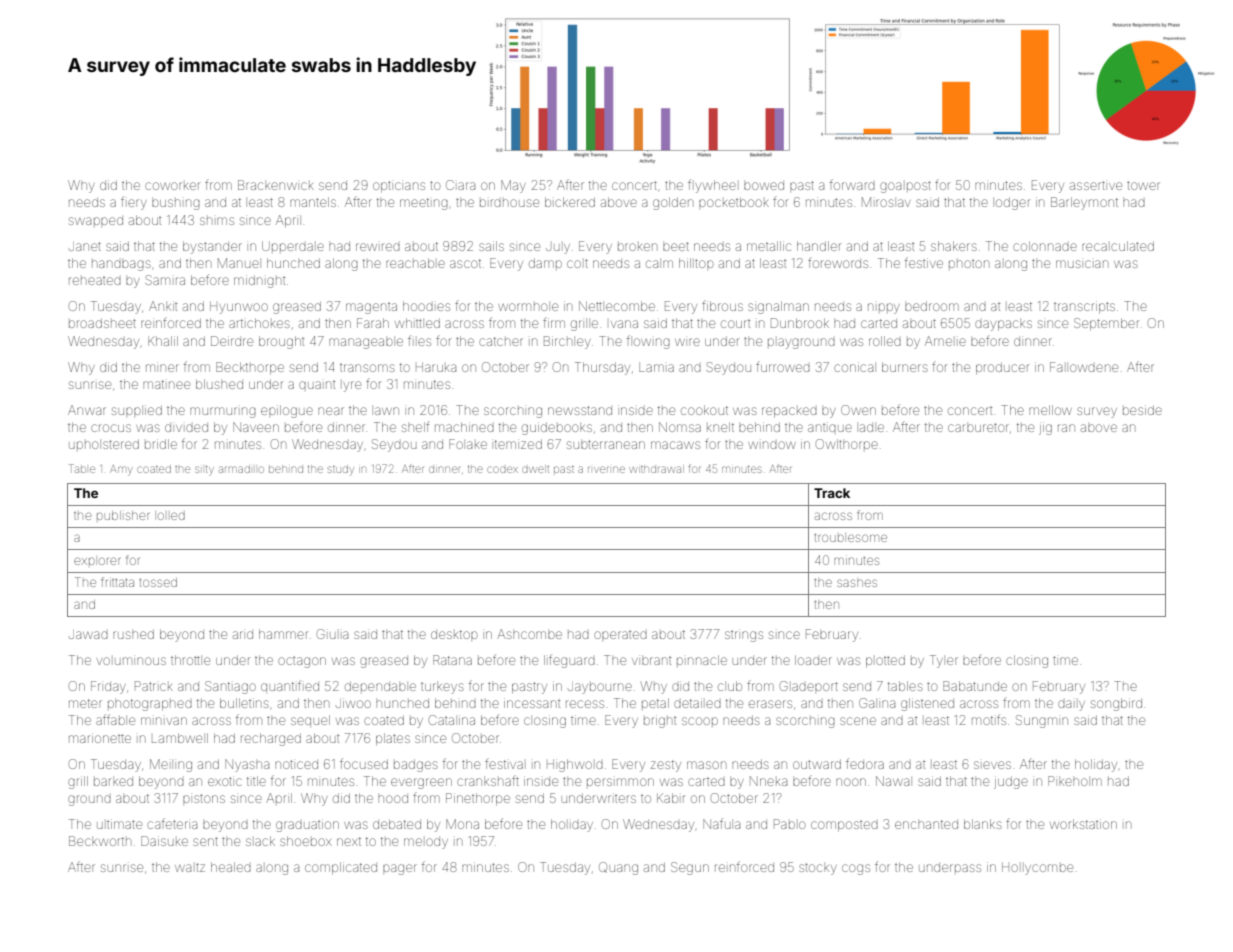 This image has height=952, width=1233. Describe the element at coordinates (577, 263) in the image. I see `colt` at that location.
